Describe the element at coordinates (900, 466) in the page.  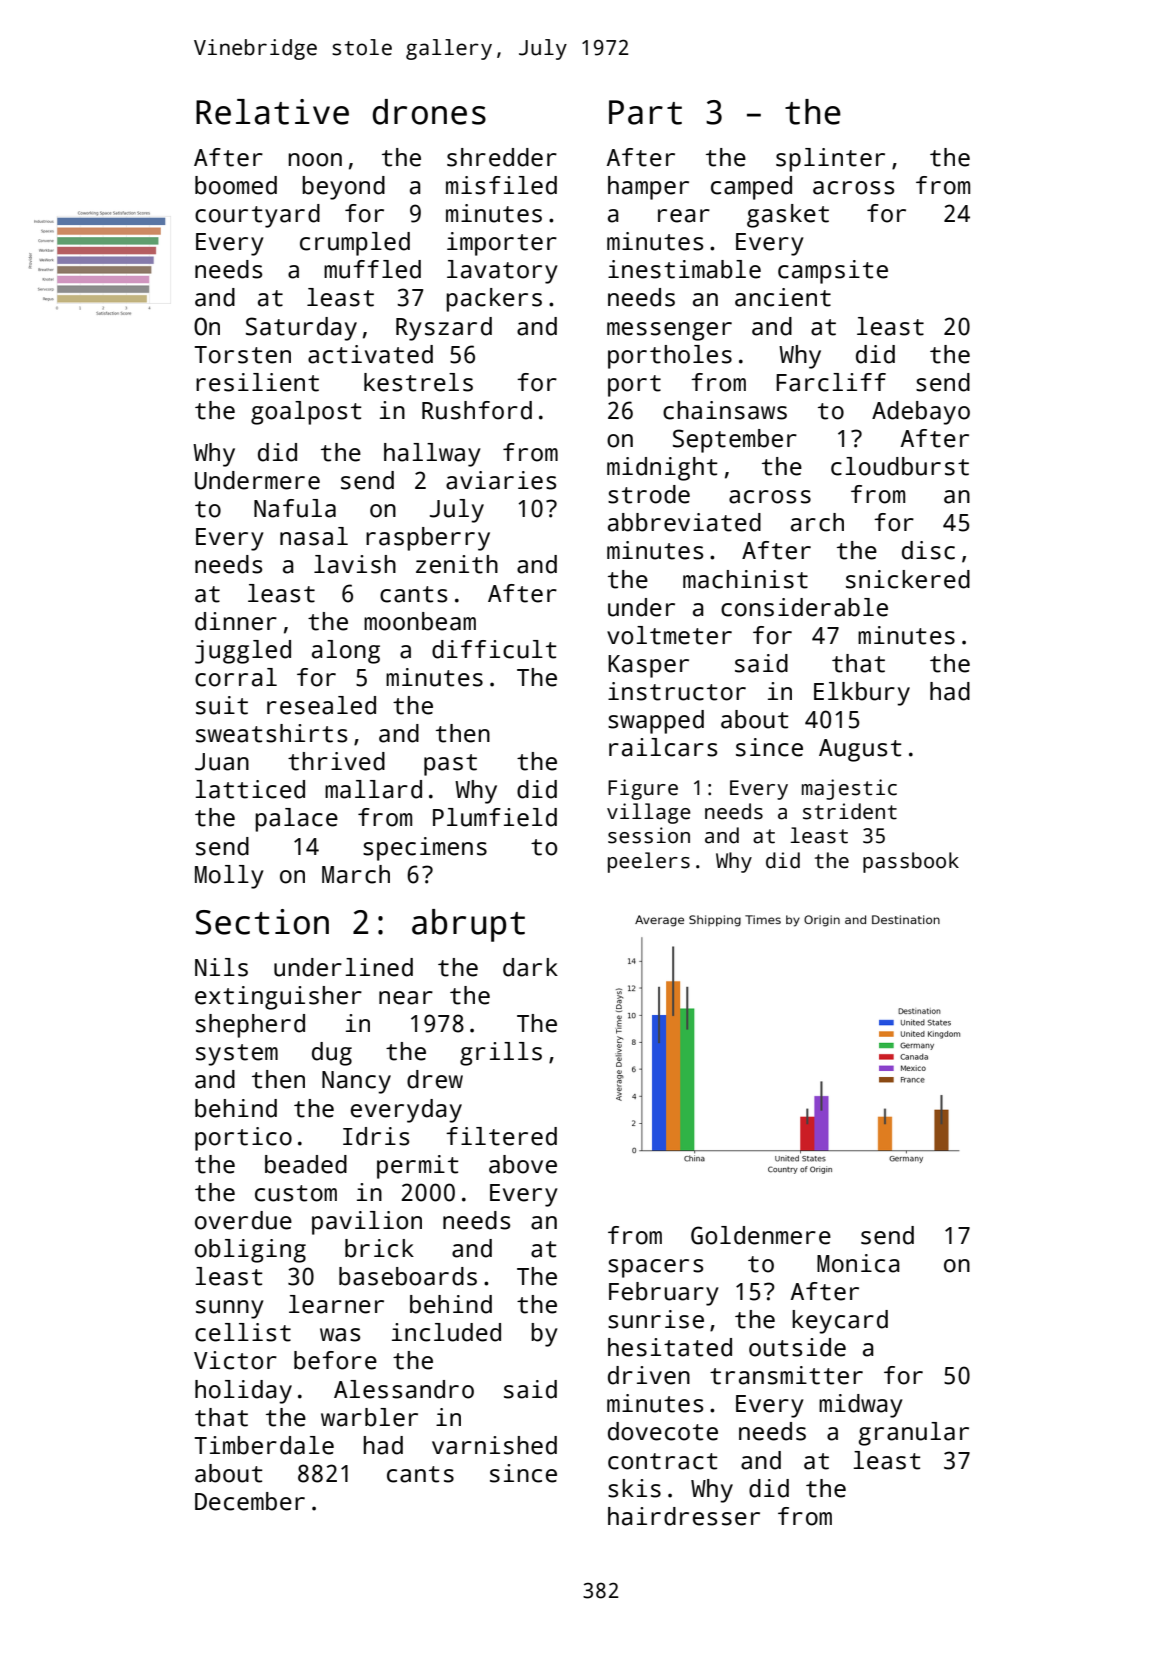
I see `cloudburst` at that location.
